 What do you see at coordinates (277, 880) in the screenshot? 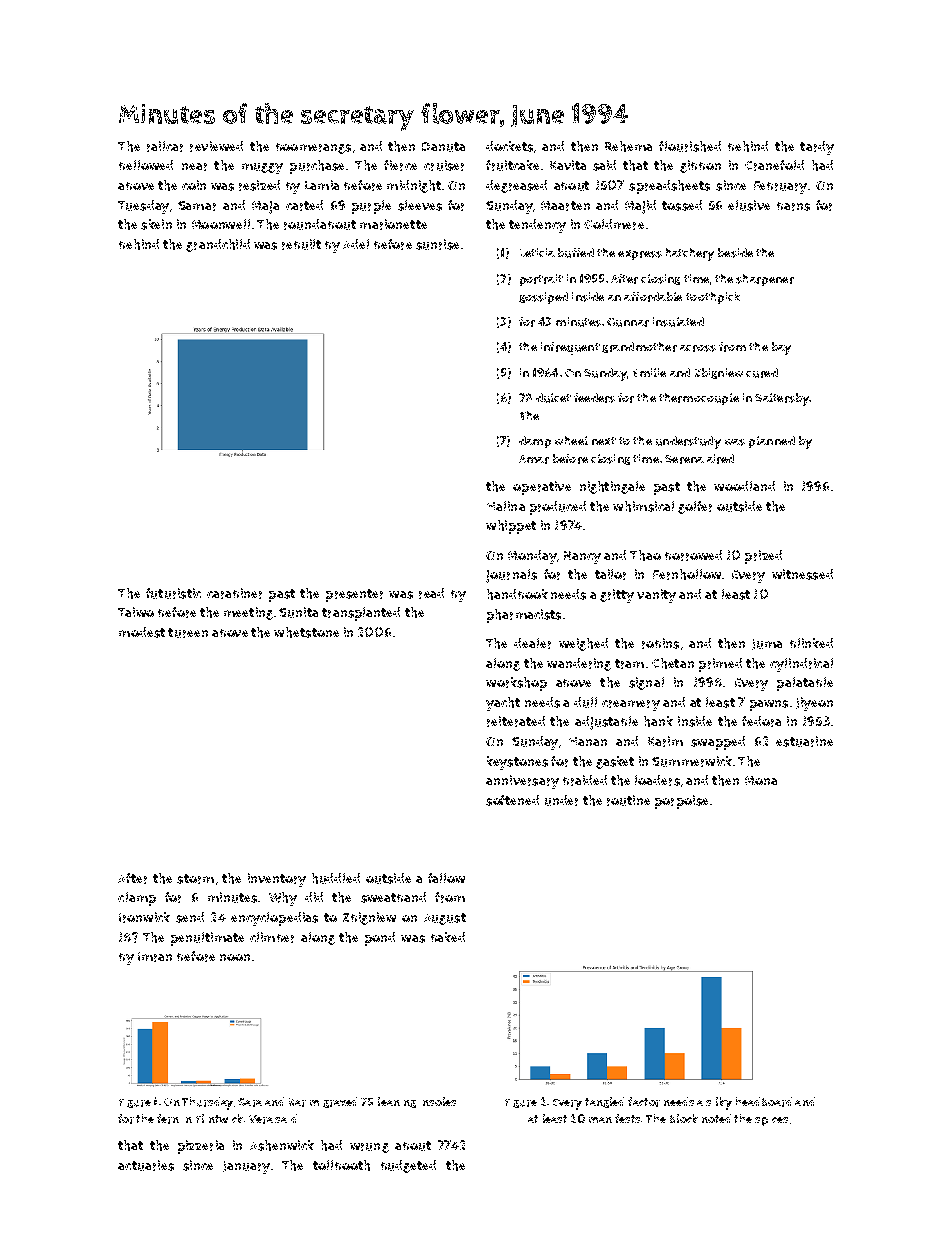
I see `inventory` at bounding box center [277, 880].
